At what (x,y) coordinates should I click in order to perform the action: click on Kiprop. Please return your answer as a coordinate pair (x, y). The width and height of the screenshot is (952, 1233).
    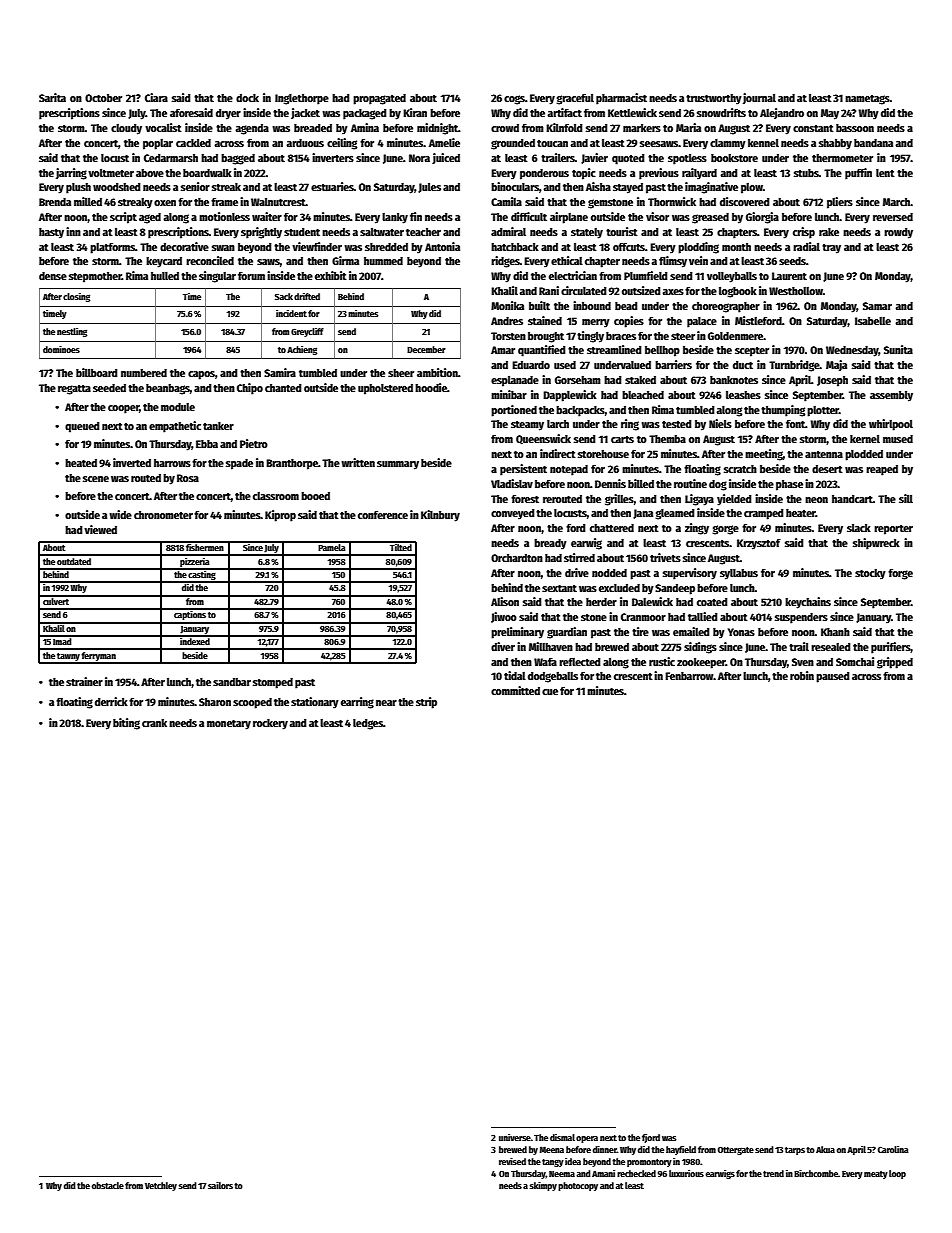
    Looking at the image, I should click on (280, 516).
